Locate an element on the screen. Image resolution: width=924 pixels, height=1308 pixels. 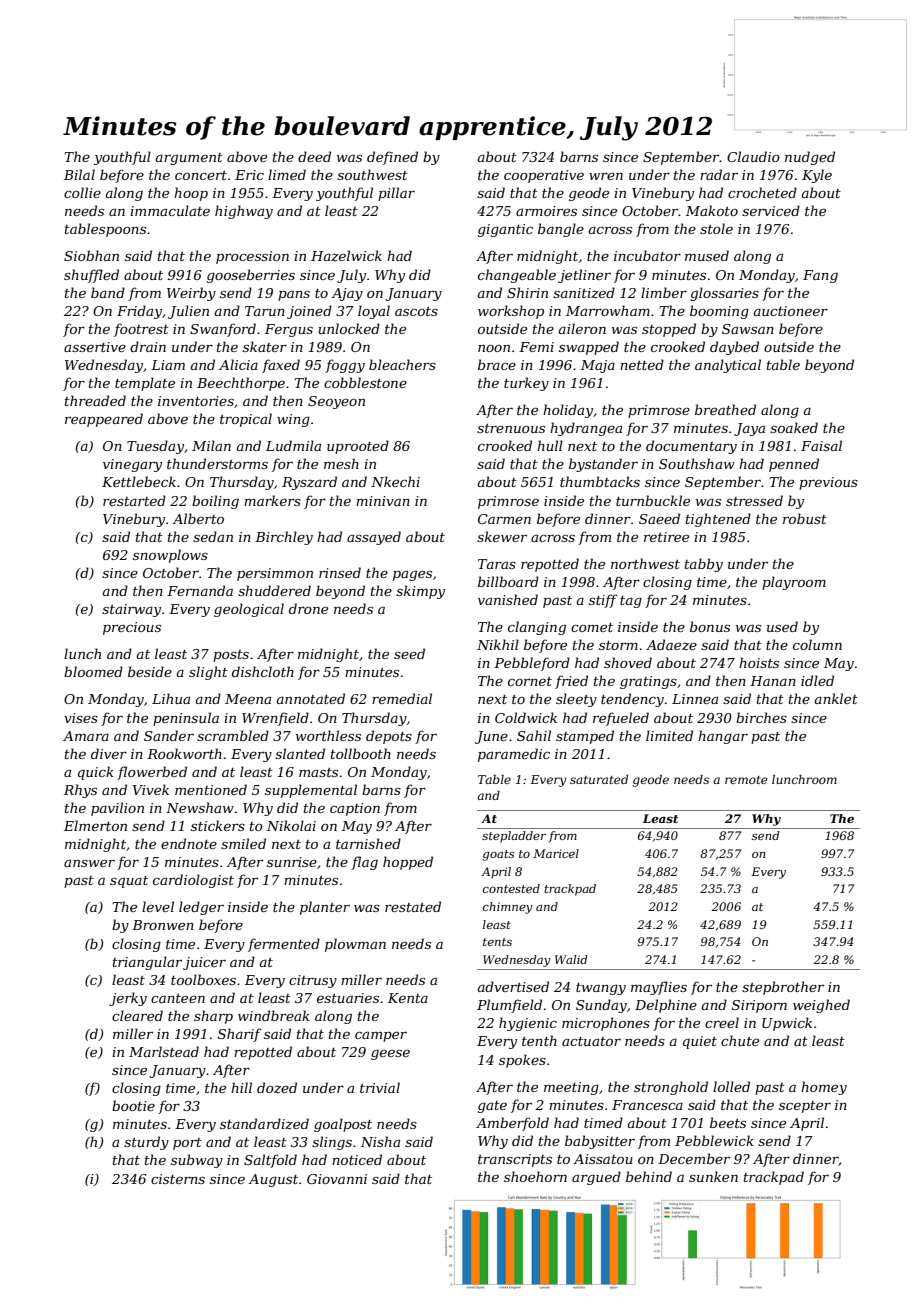
remote is located at coordinates (746, 780).
